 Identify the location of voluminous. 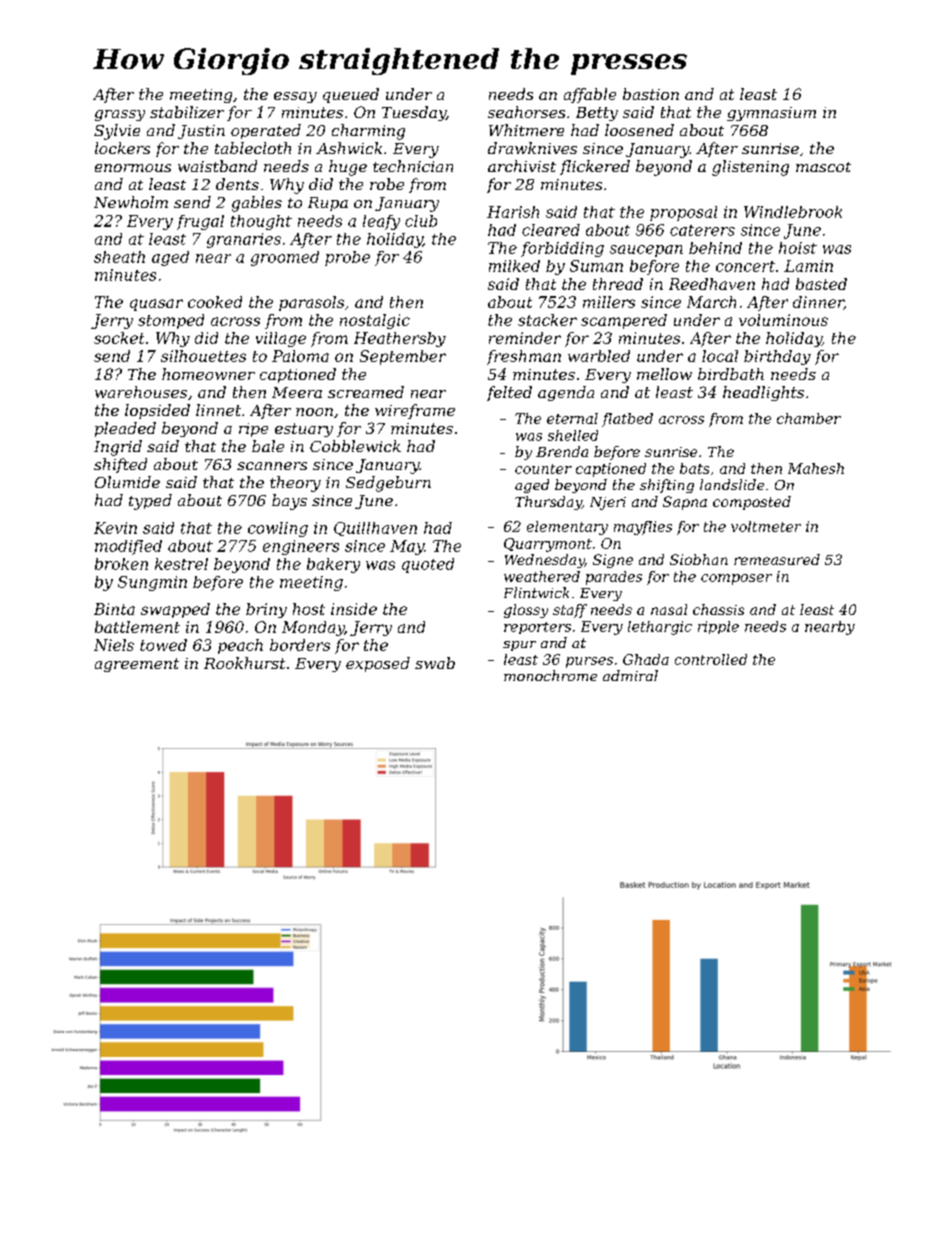
(783, 320).
